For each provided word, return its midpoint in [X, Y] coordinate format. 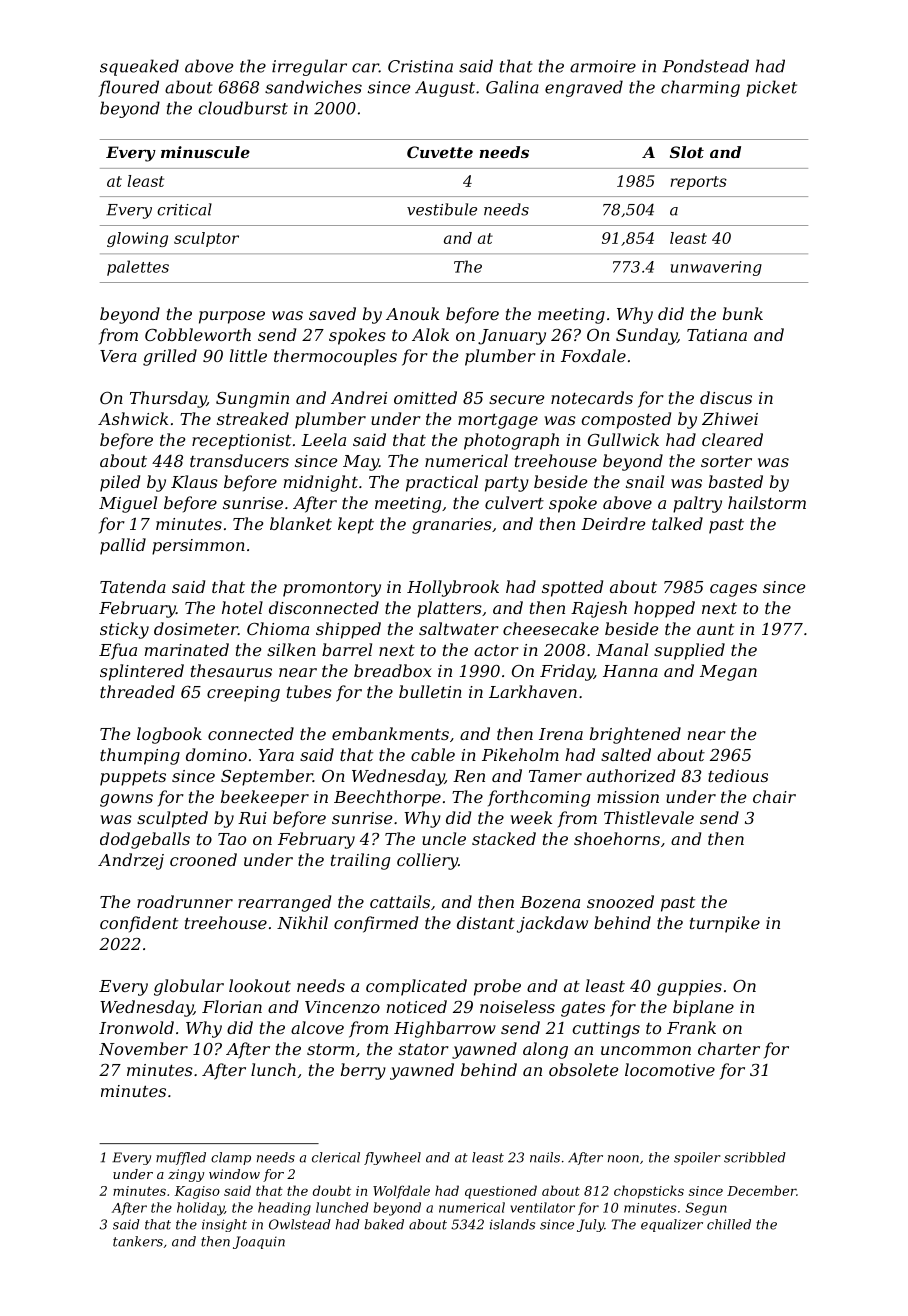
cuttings [606, 1030]
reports [698, 183]
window [234, 1174]
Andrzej [131, 861]
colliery [427, 861]
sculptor [206, 239]
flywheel [392, 1158]
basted [736, 481]
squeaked [139, 67]
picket [771, 88]
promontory [332, 589]
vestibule [442, 209]
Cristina [420, 66]
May [361, 463]
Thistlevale [649, 817]
